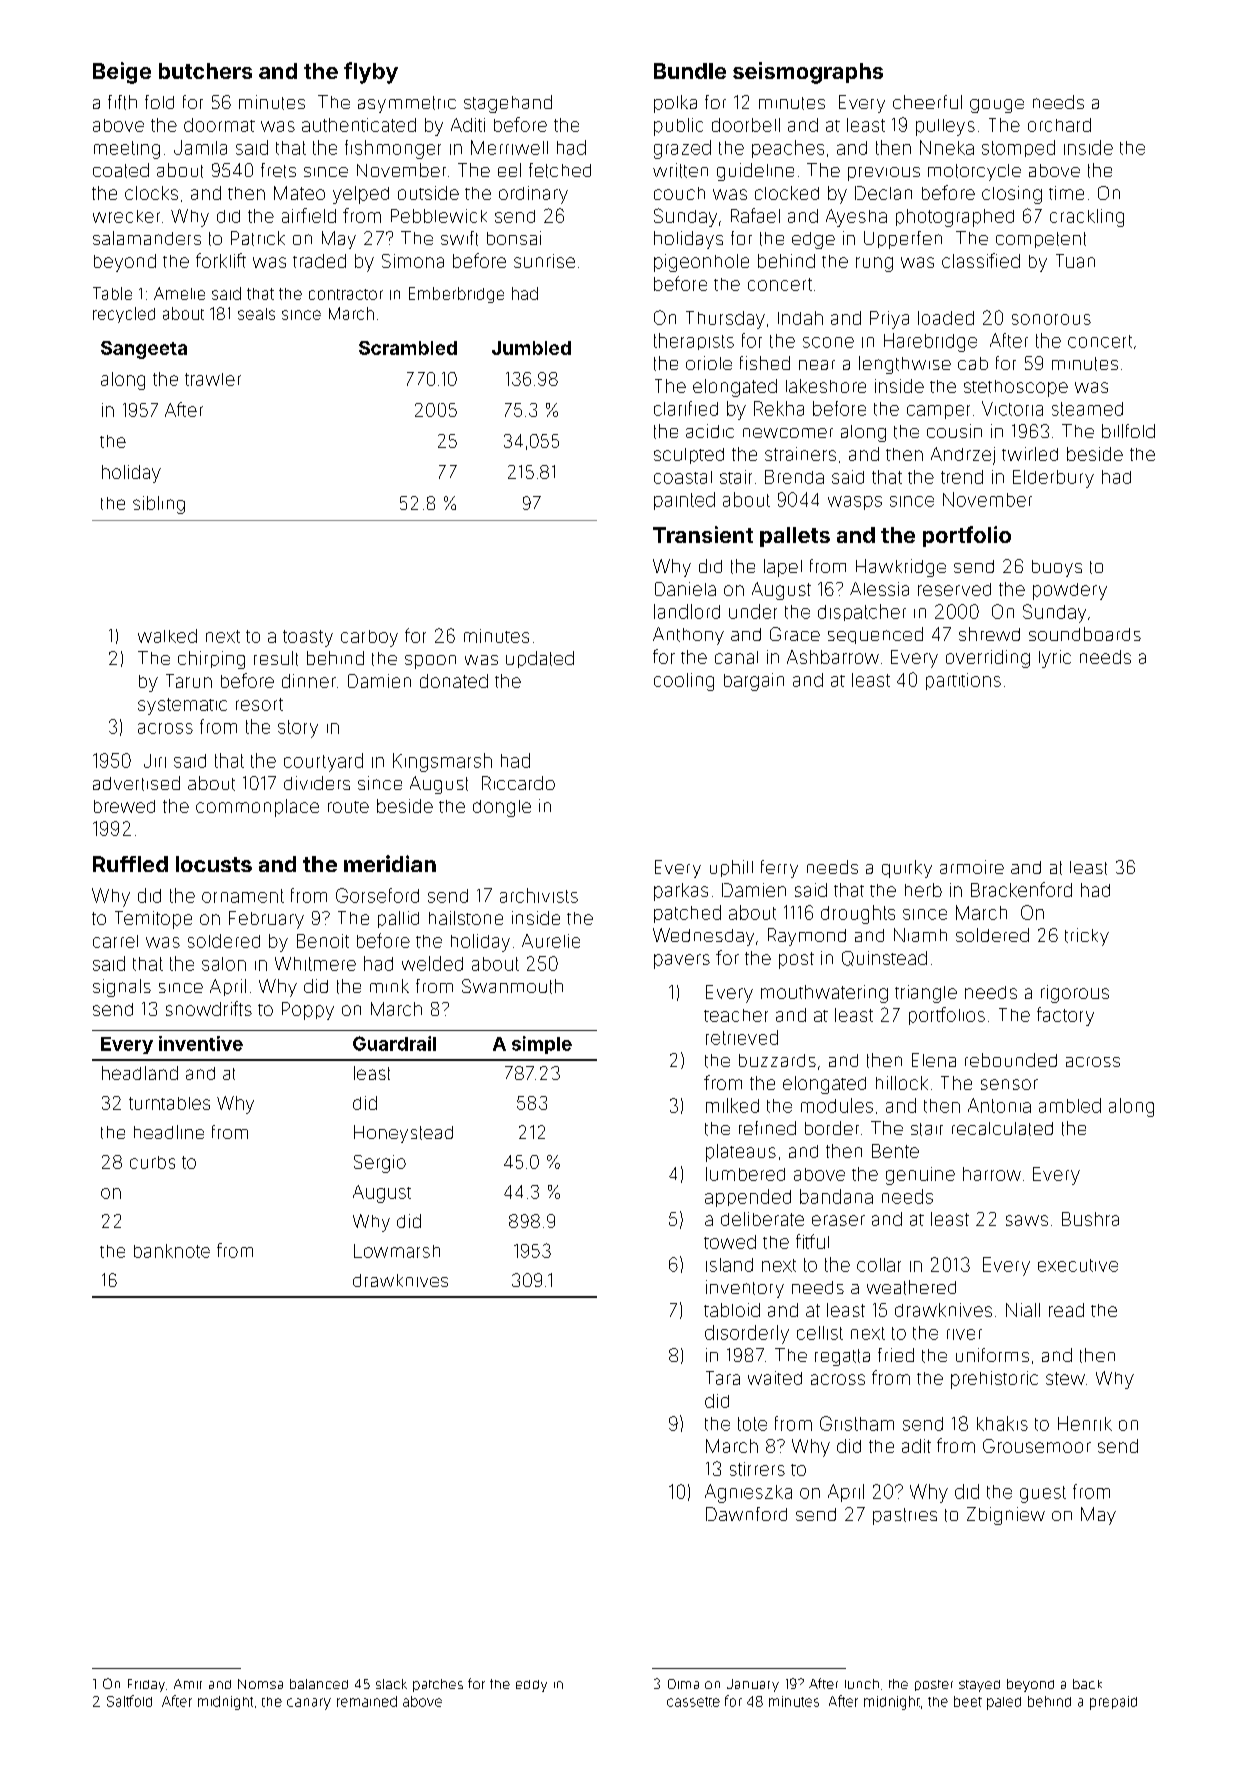 Image resolution: width=1249 pixels, height=1766 pixels. Describe the element at coordinates (920, 1176) in the page. I see `genuine` at that location.
